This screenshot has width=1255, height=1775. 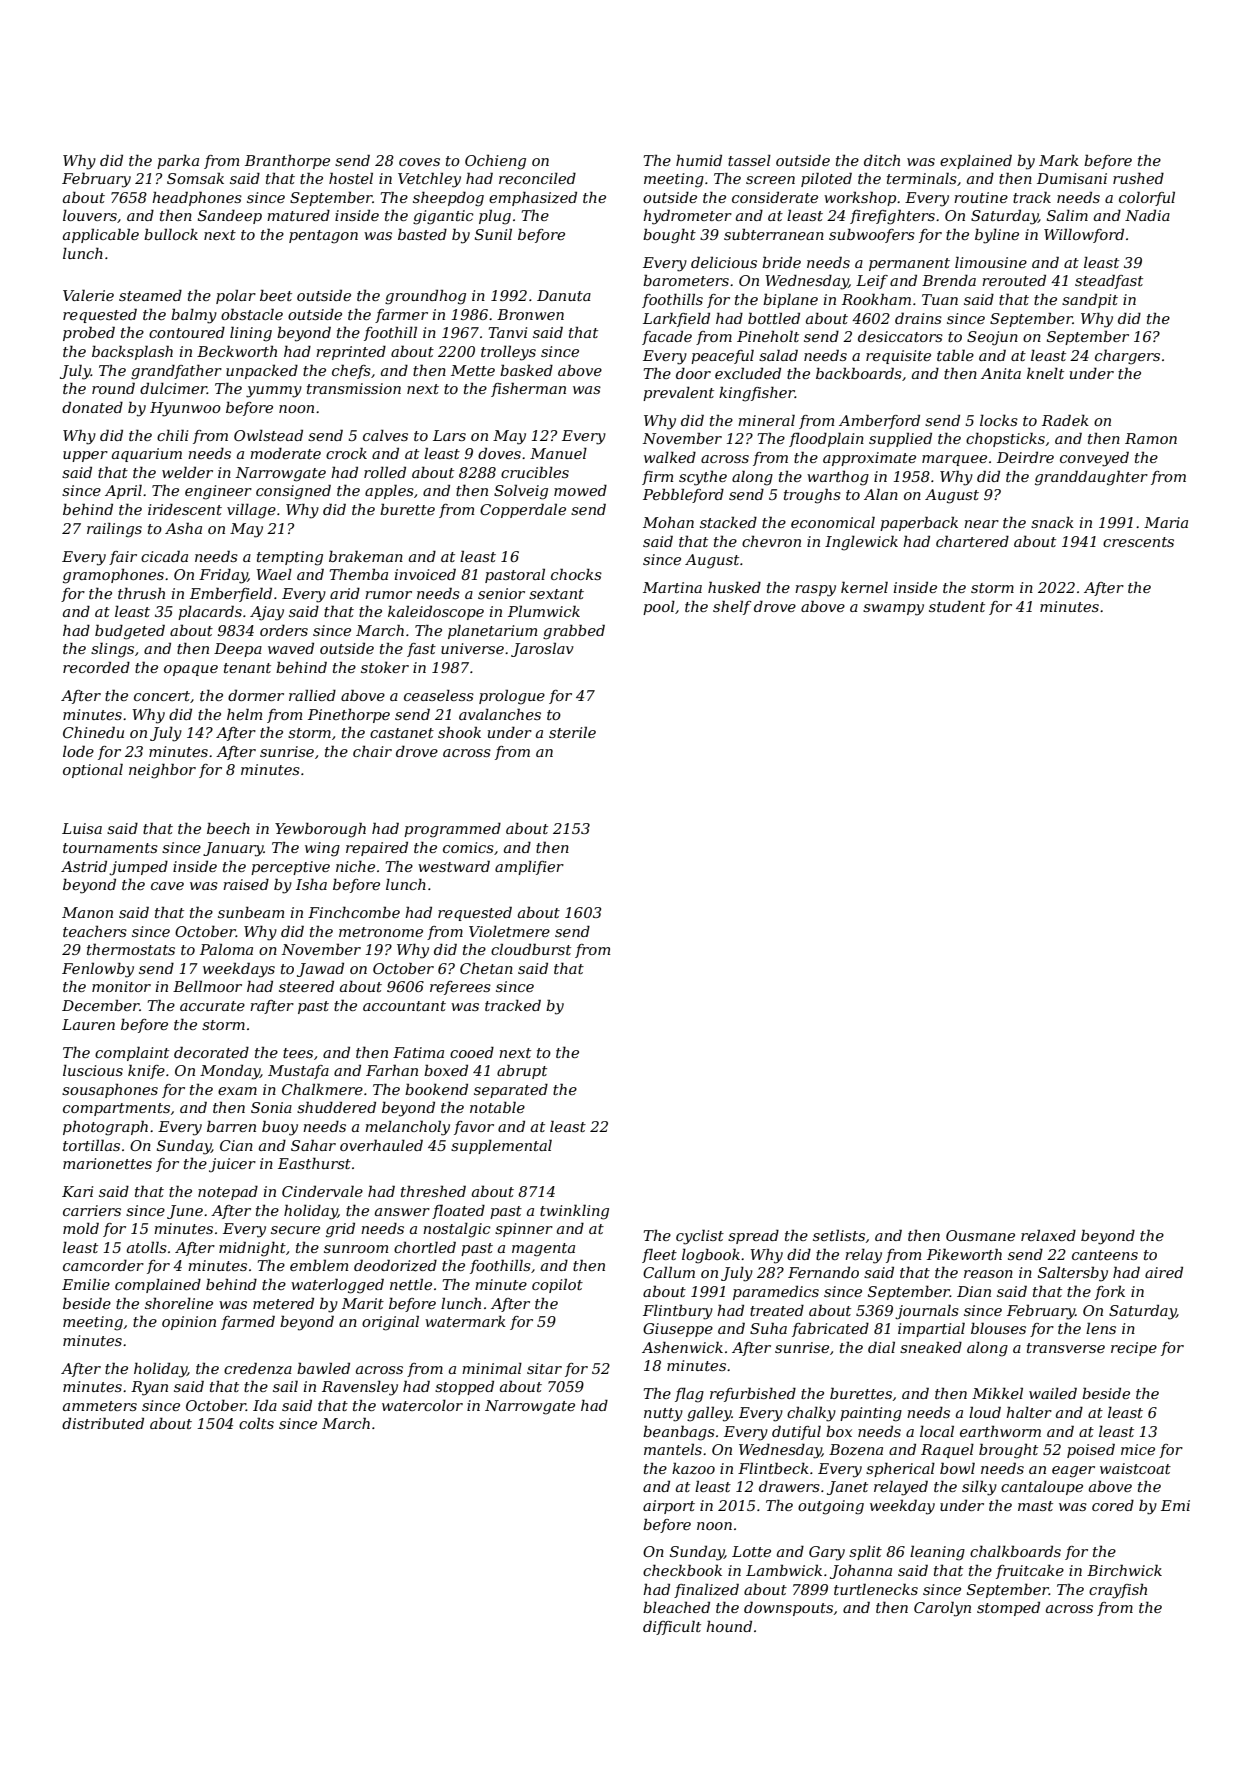 What do you see at coordinates (686, 280) in the screenshot?
I see `barometers` at bounding box center [686, 280].
